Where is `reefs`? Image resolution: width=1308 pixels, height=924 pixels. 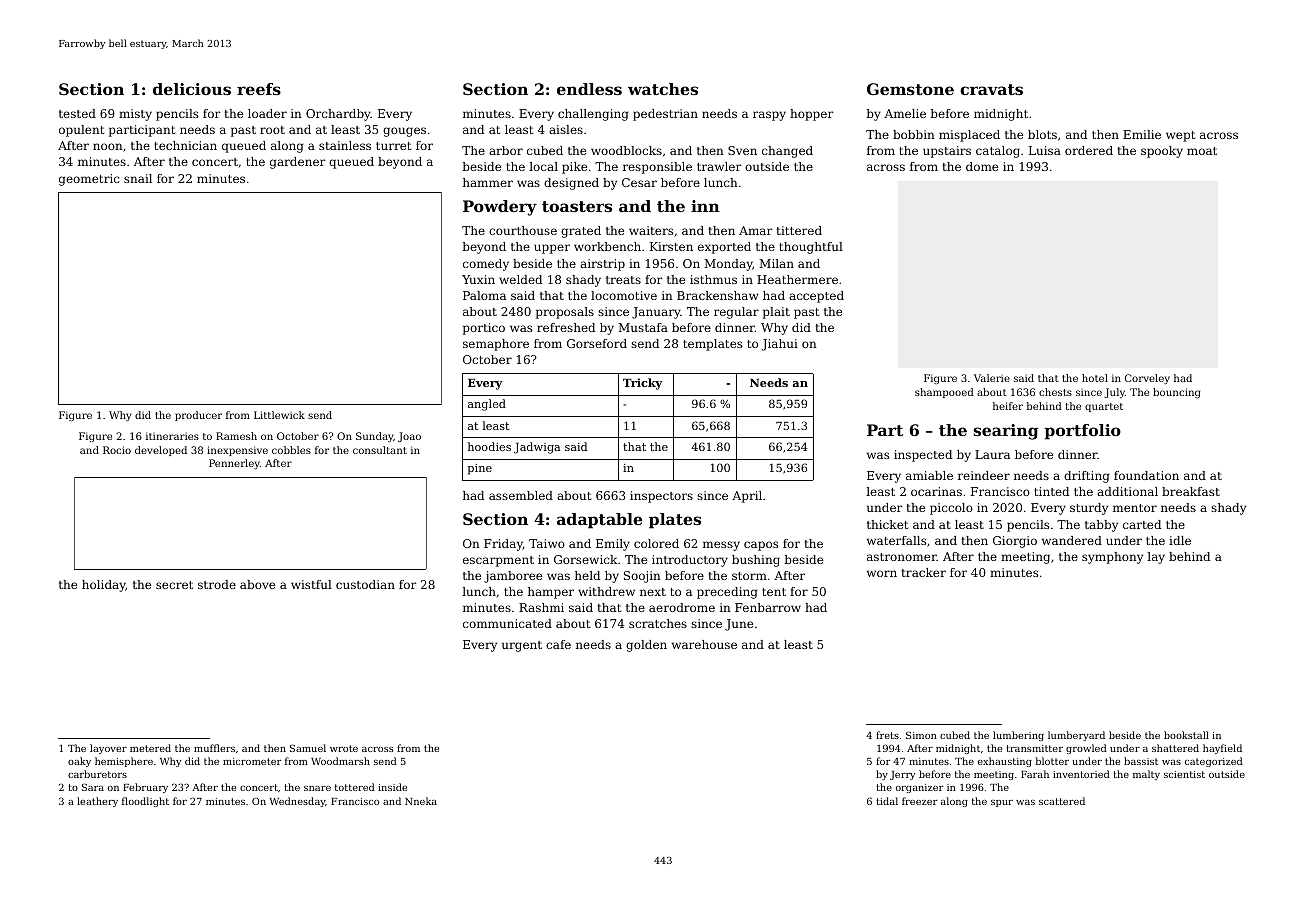
reefs is located at coordinates (259, 89).
